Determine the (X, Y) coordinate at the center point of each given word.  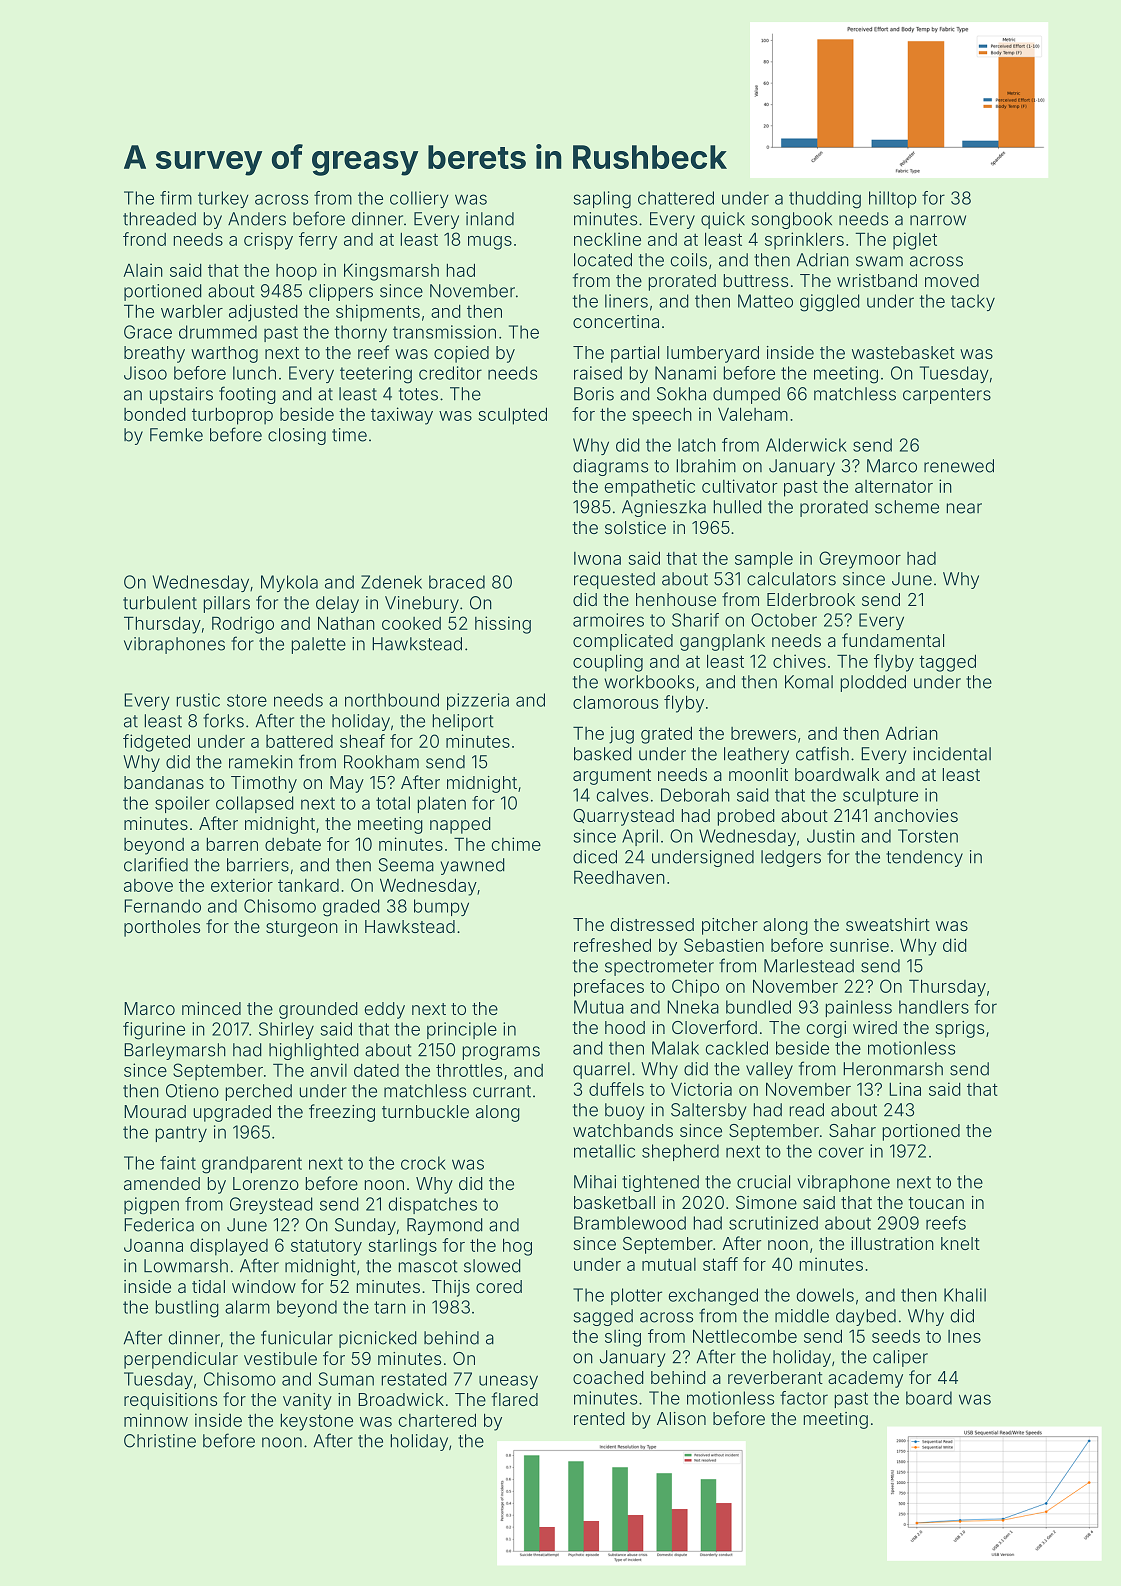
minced (211, 1008)
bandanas (164, 782)
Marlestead (809, 966)
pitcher (730, 926)
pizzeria (478, 701)
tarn (390, 1307)
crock (423, 1163)
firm (176, 198)
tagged (947, 663)
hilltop (893, 199)
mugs (490, 243)
